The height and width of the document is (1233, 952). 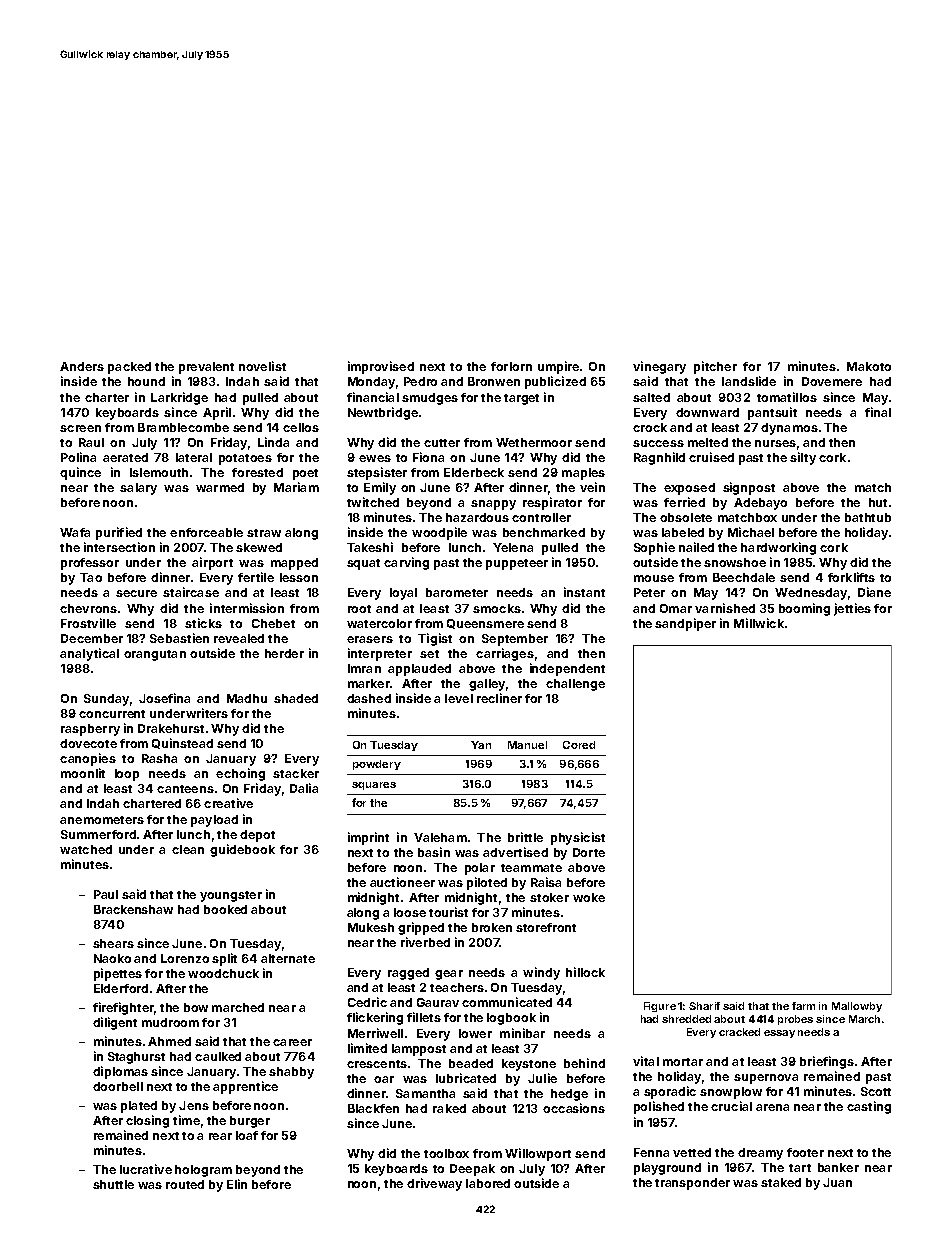 I want to click on behind, so click(x=584, y=1063).
